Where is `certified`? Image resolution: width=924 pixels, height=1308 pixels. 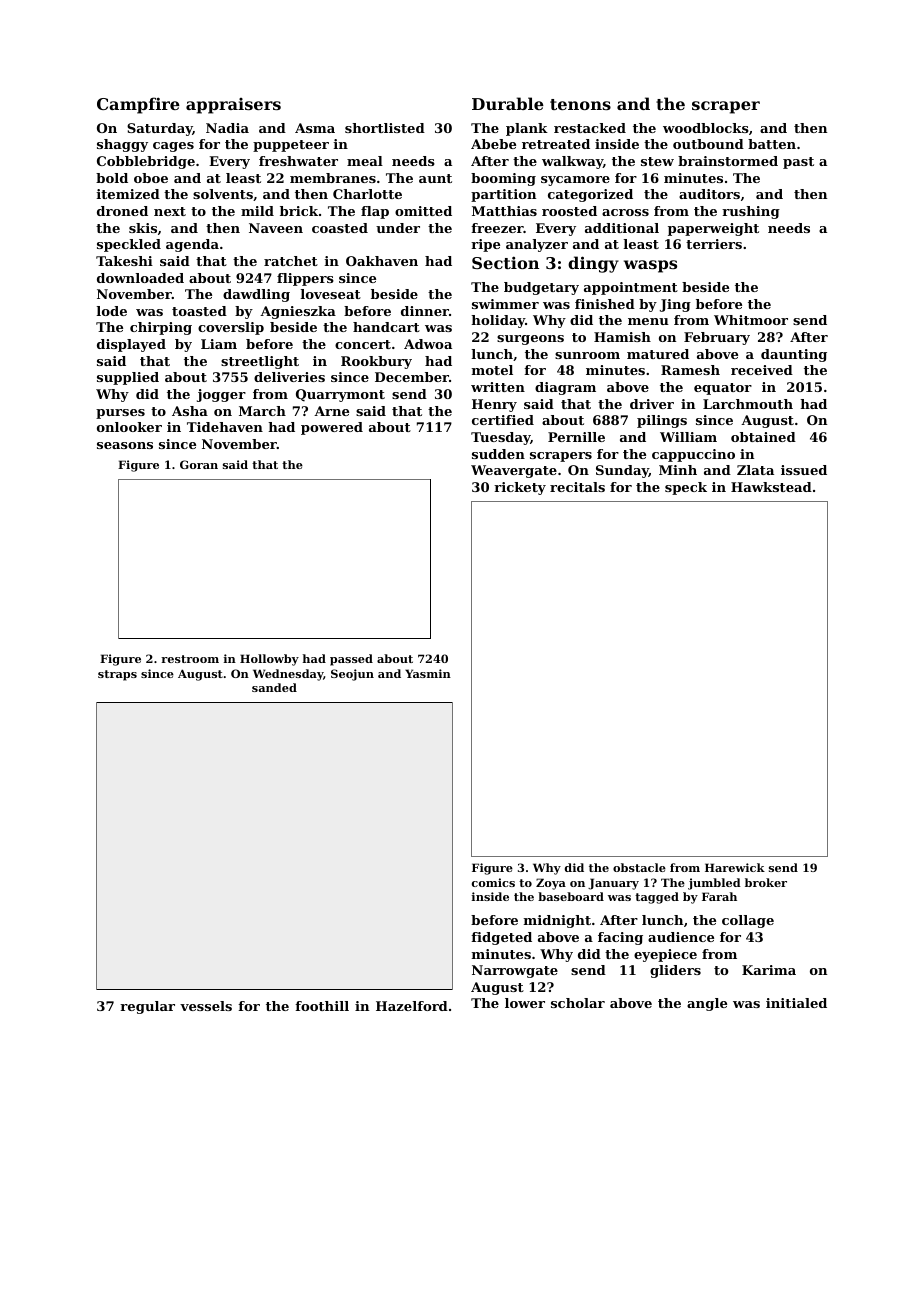 certified is located at coordinates (503, 420).
